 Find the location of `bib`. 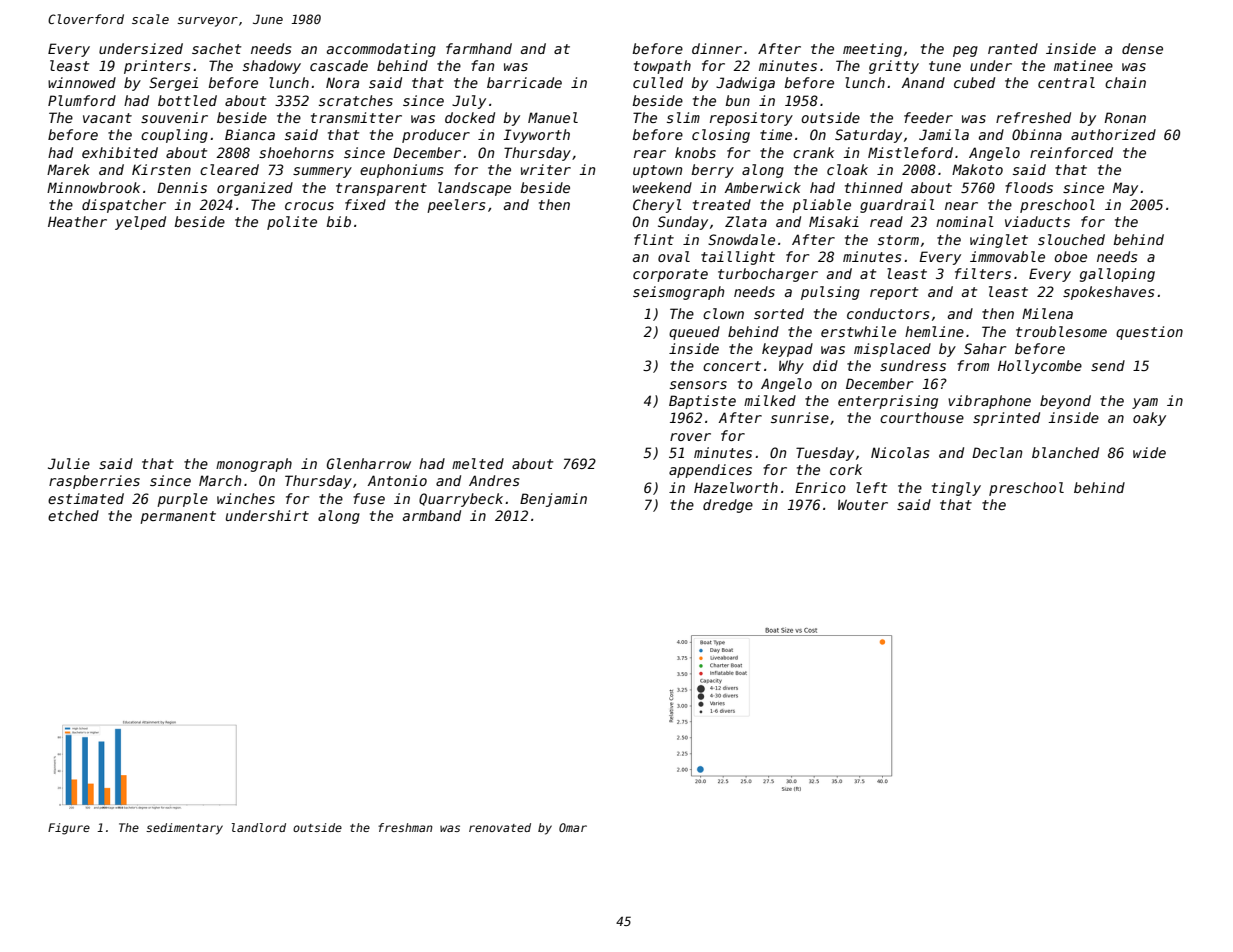

bib is located at coordinates (338, 221).
